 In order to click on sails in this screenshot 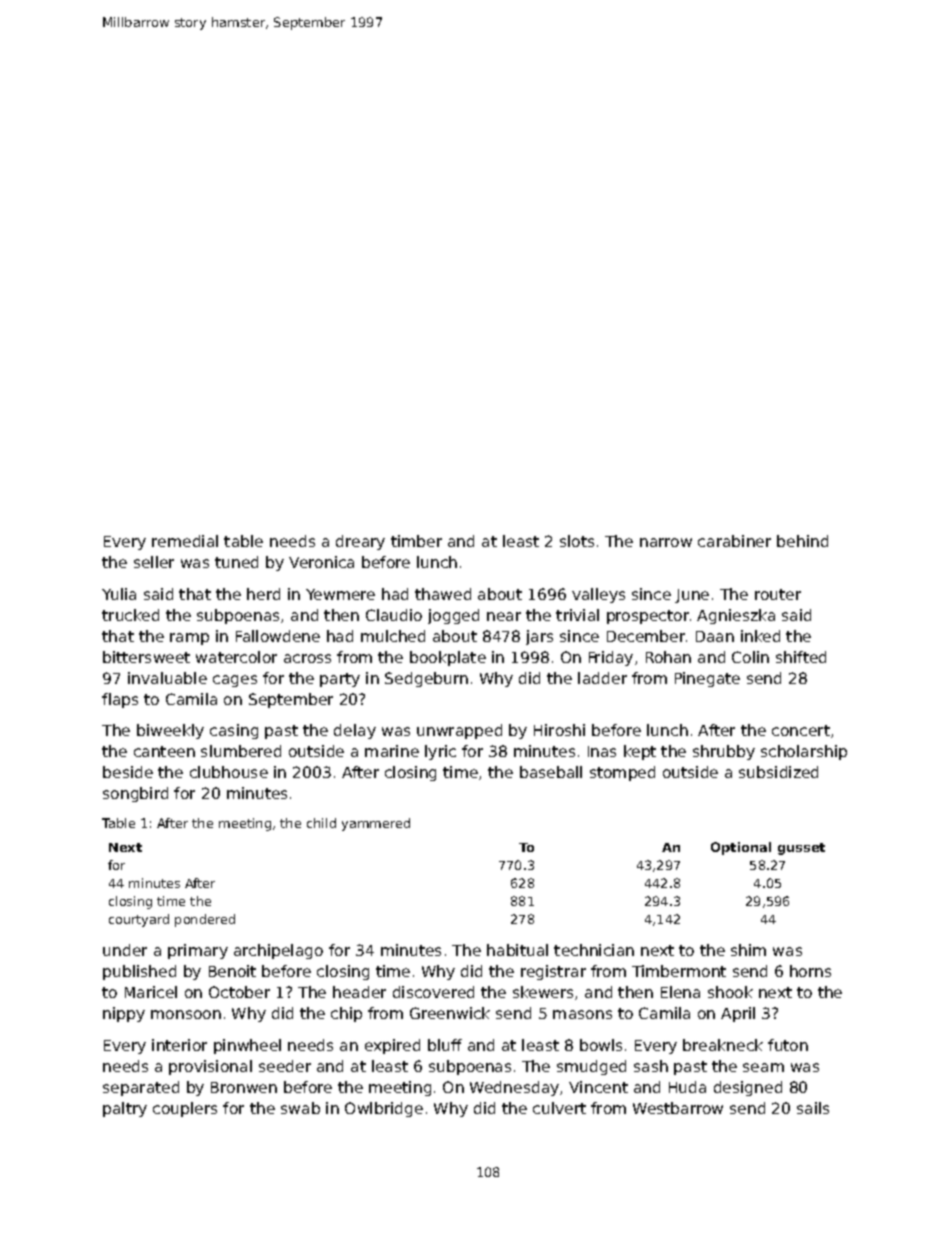, I will do `click(813, 1108)`.
